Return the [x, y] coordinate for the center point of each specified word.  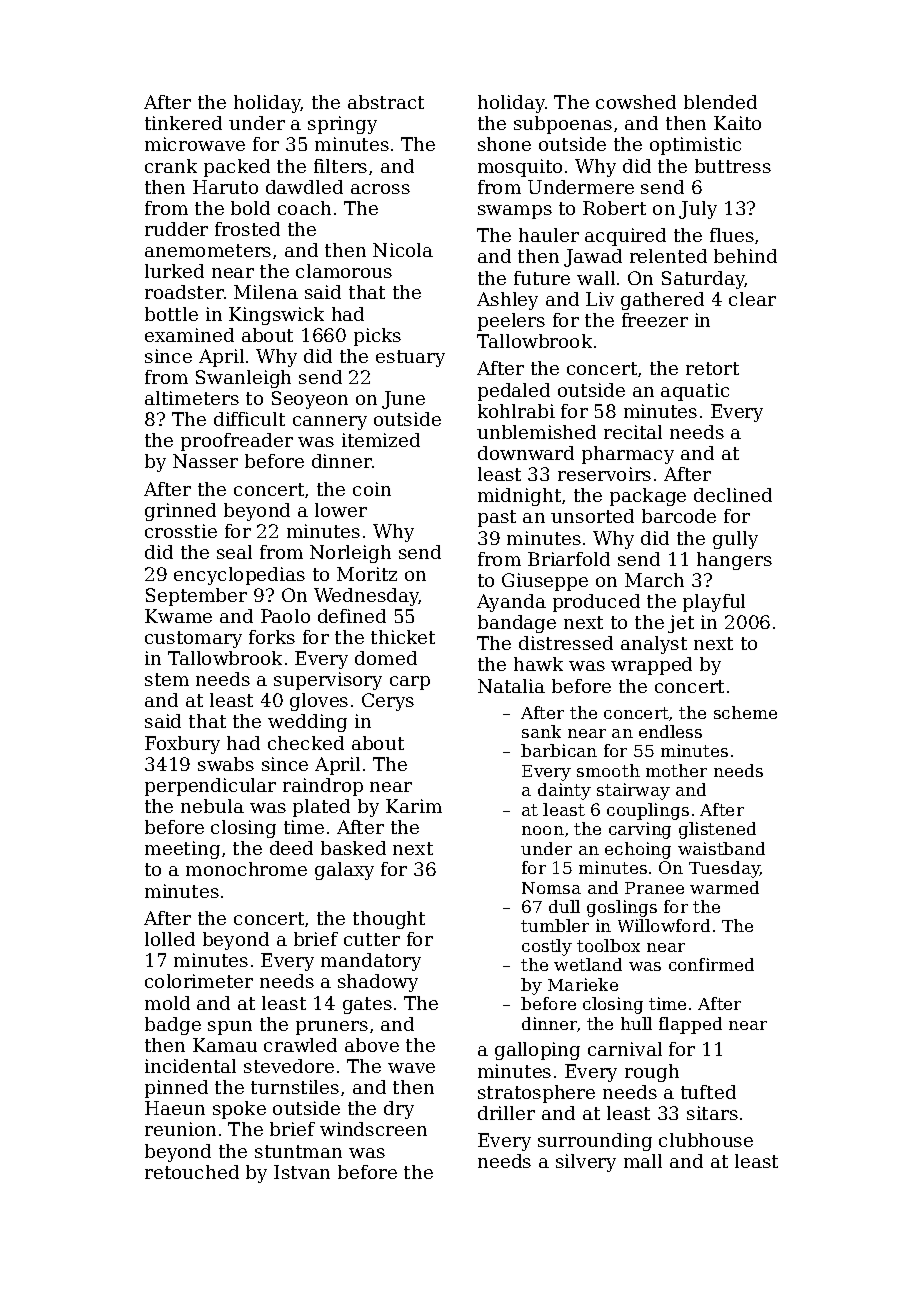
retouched [192, 1172]
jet [681, 624]
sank [541, 731]
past [497, 518]
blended [720, 102]
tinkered [183, 123]
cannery [330, 423]
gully [735, 540]
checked [306, 743]
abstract [386, 102]
